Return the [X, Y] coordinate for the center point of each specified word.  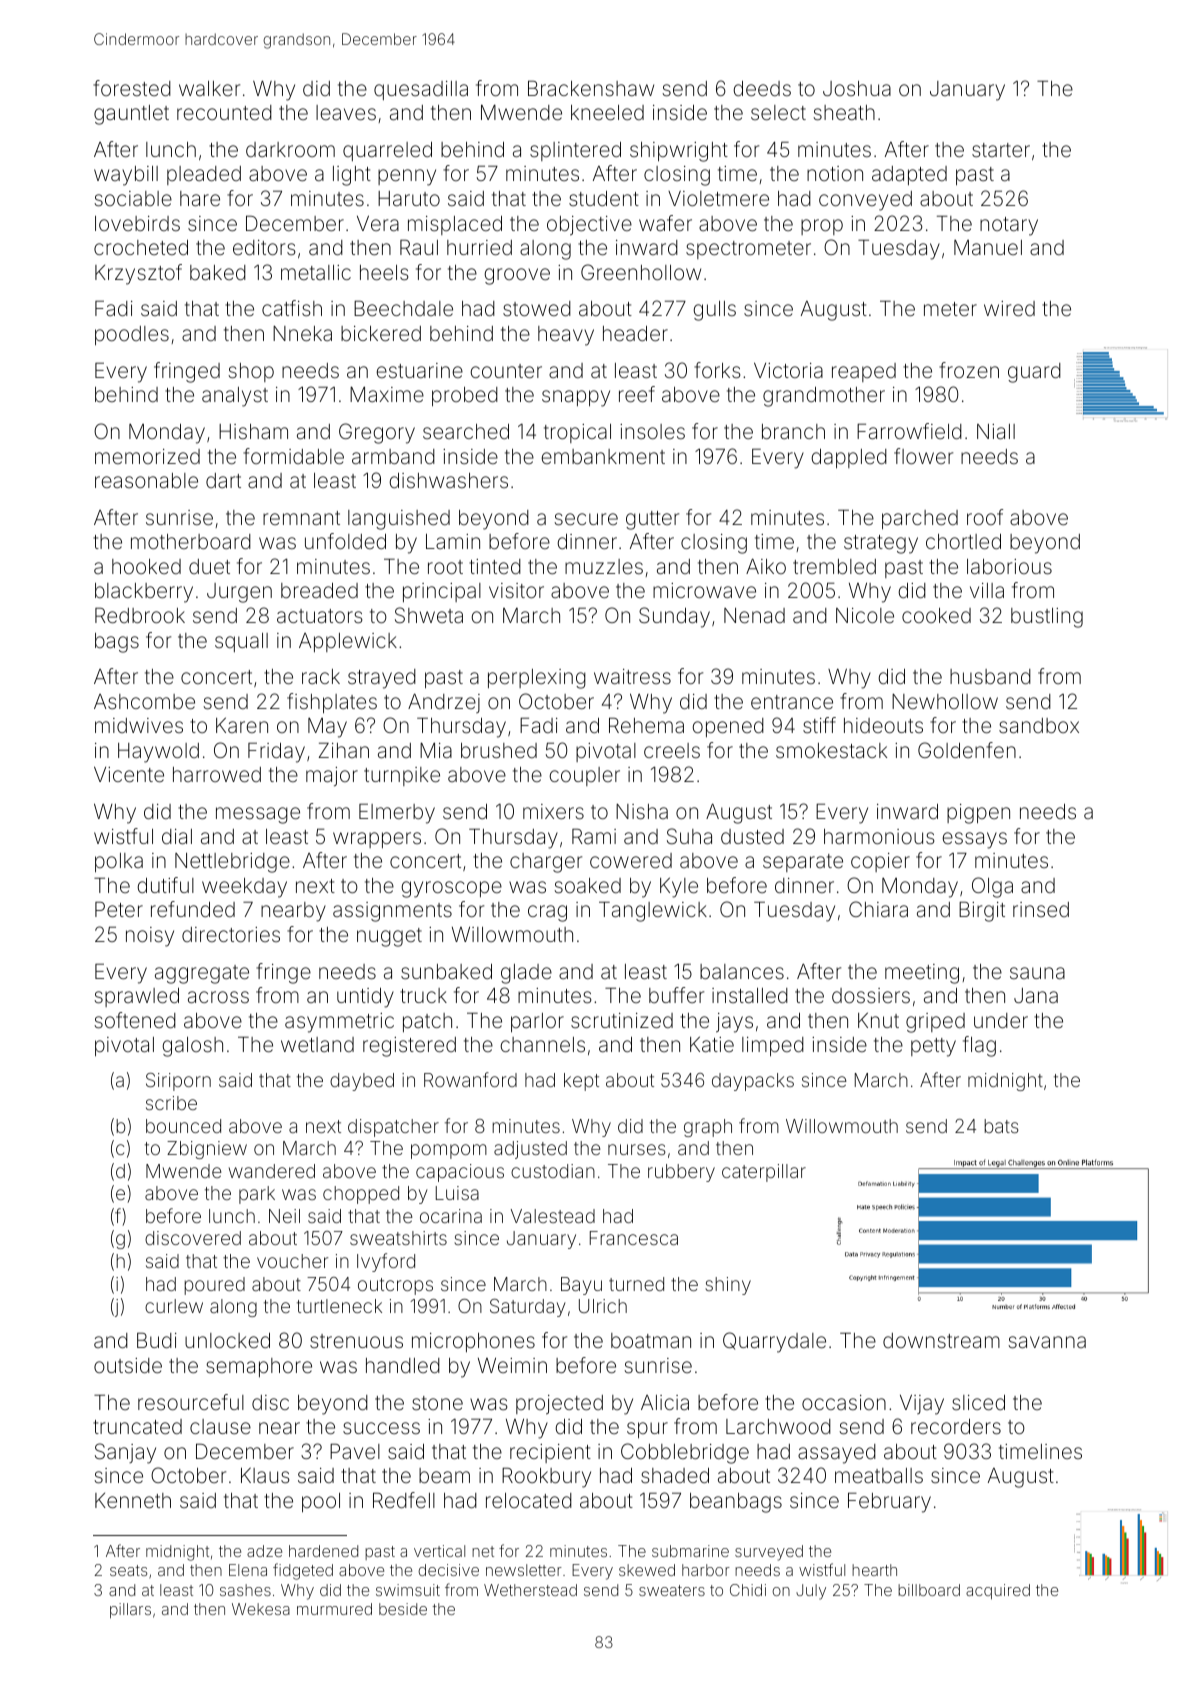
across [218, 997]
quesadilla [421, 90]
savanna [1047, 1342]
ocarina [451, 1216]
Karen [242, 725]
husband [990, 676]
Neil [284, 1216]
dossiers [871, 995]
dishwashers [448, 480]
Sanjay [125, 1453]
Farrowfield [909, 431]
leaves [346, 112]
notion [835, 173]
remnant [301, 518]
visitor [516, 590]
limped [773, 1046]
